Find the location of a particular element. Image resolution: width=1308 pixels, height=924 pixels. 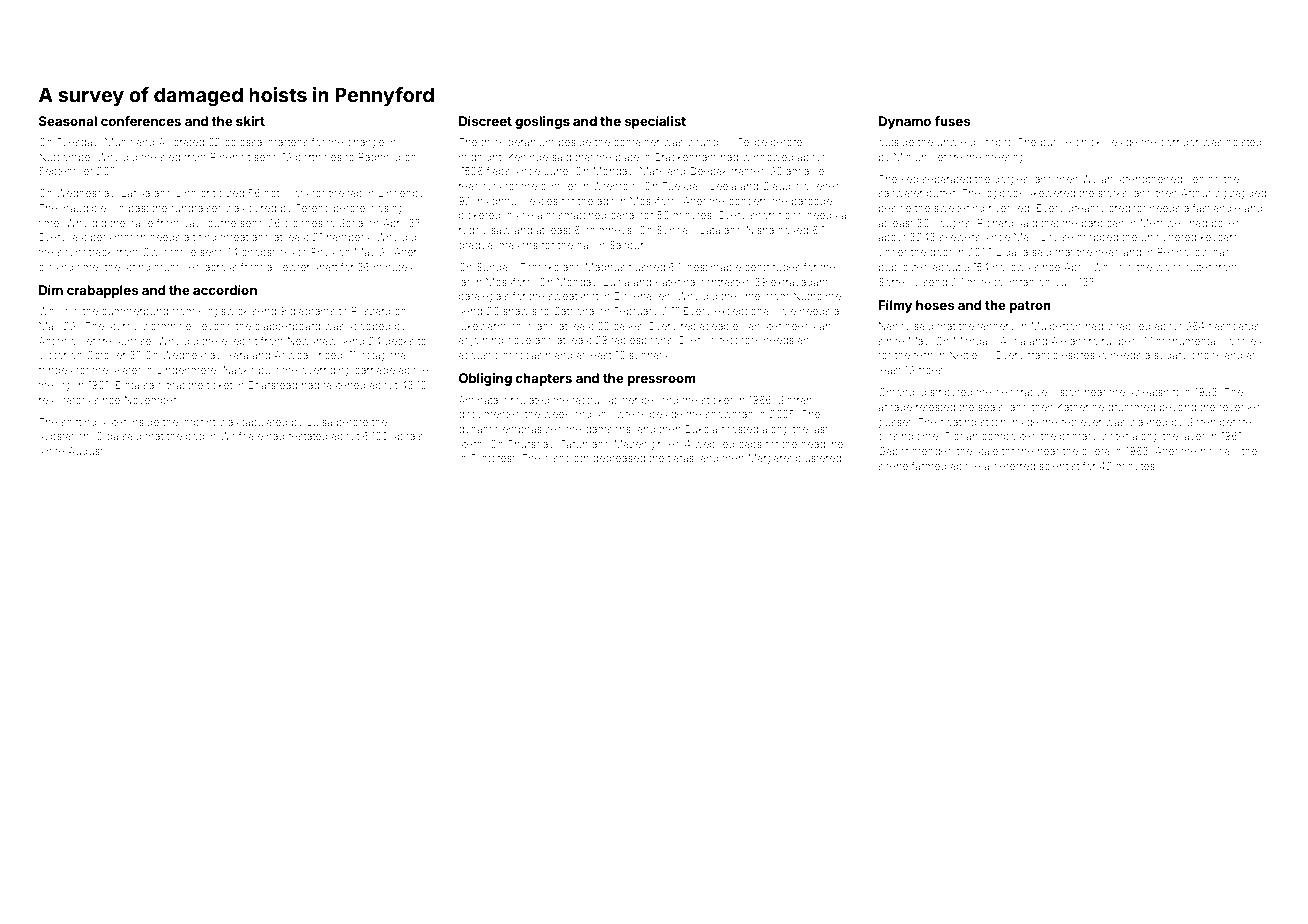

Flintcrest is located at coordinates (493, 458).
